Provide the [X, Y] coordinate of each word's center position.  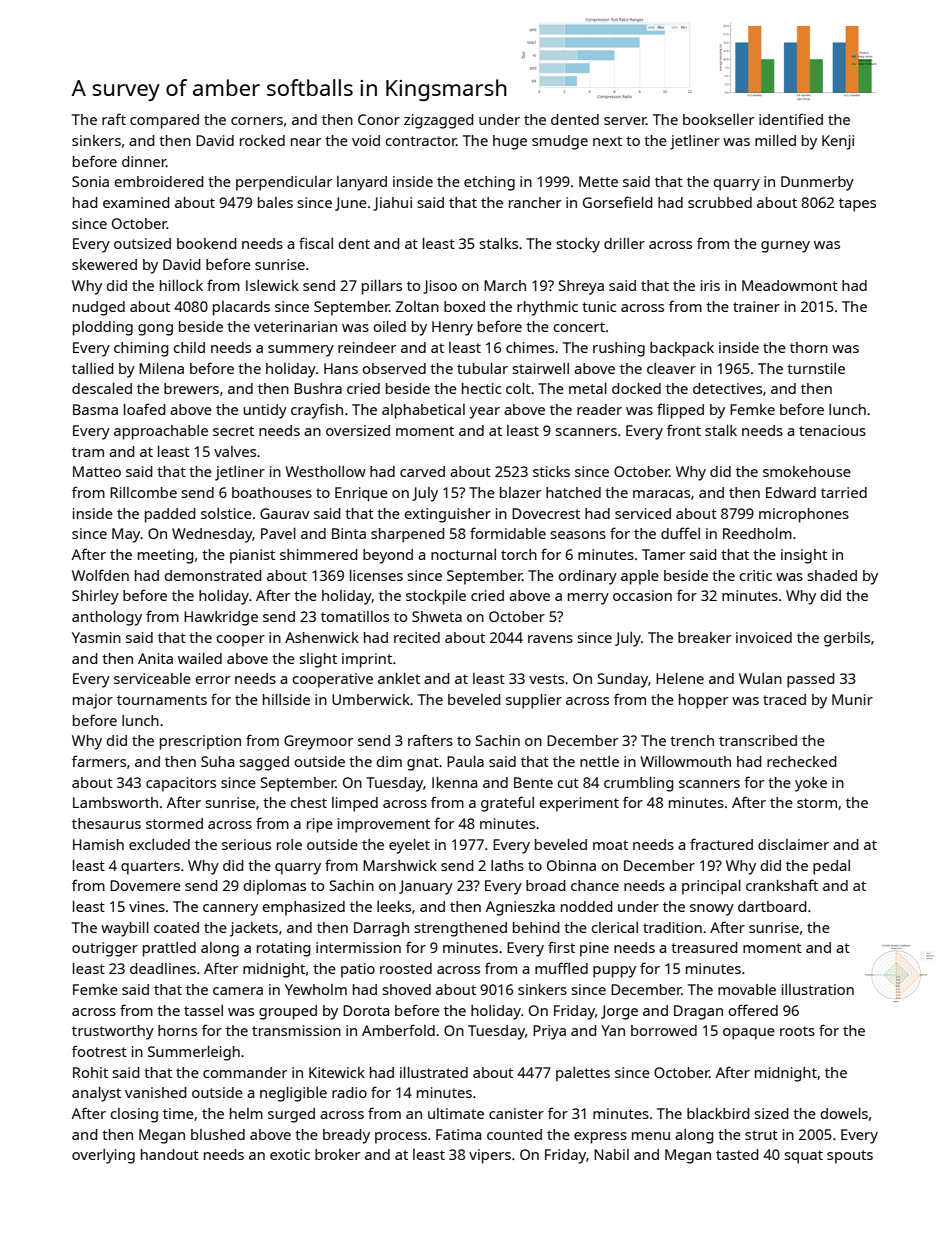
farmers [99, 761]
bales [275, 202]
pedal [831, 867]
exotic [290, 1154]
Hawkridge [221, 618]
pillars [382, 287]
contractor [421, 141]
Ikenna [454, 782]
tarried [844, 492]
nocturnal [463, 554]
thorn [809, 347]
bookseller [718, 119]
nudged [99, 308]
